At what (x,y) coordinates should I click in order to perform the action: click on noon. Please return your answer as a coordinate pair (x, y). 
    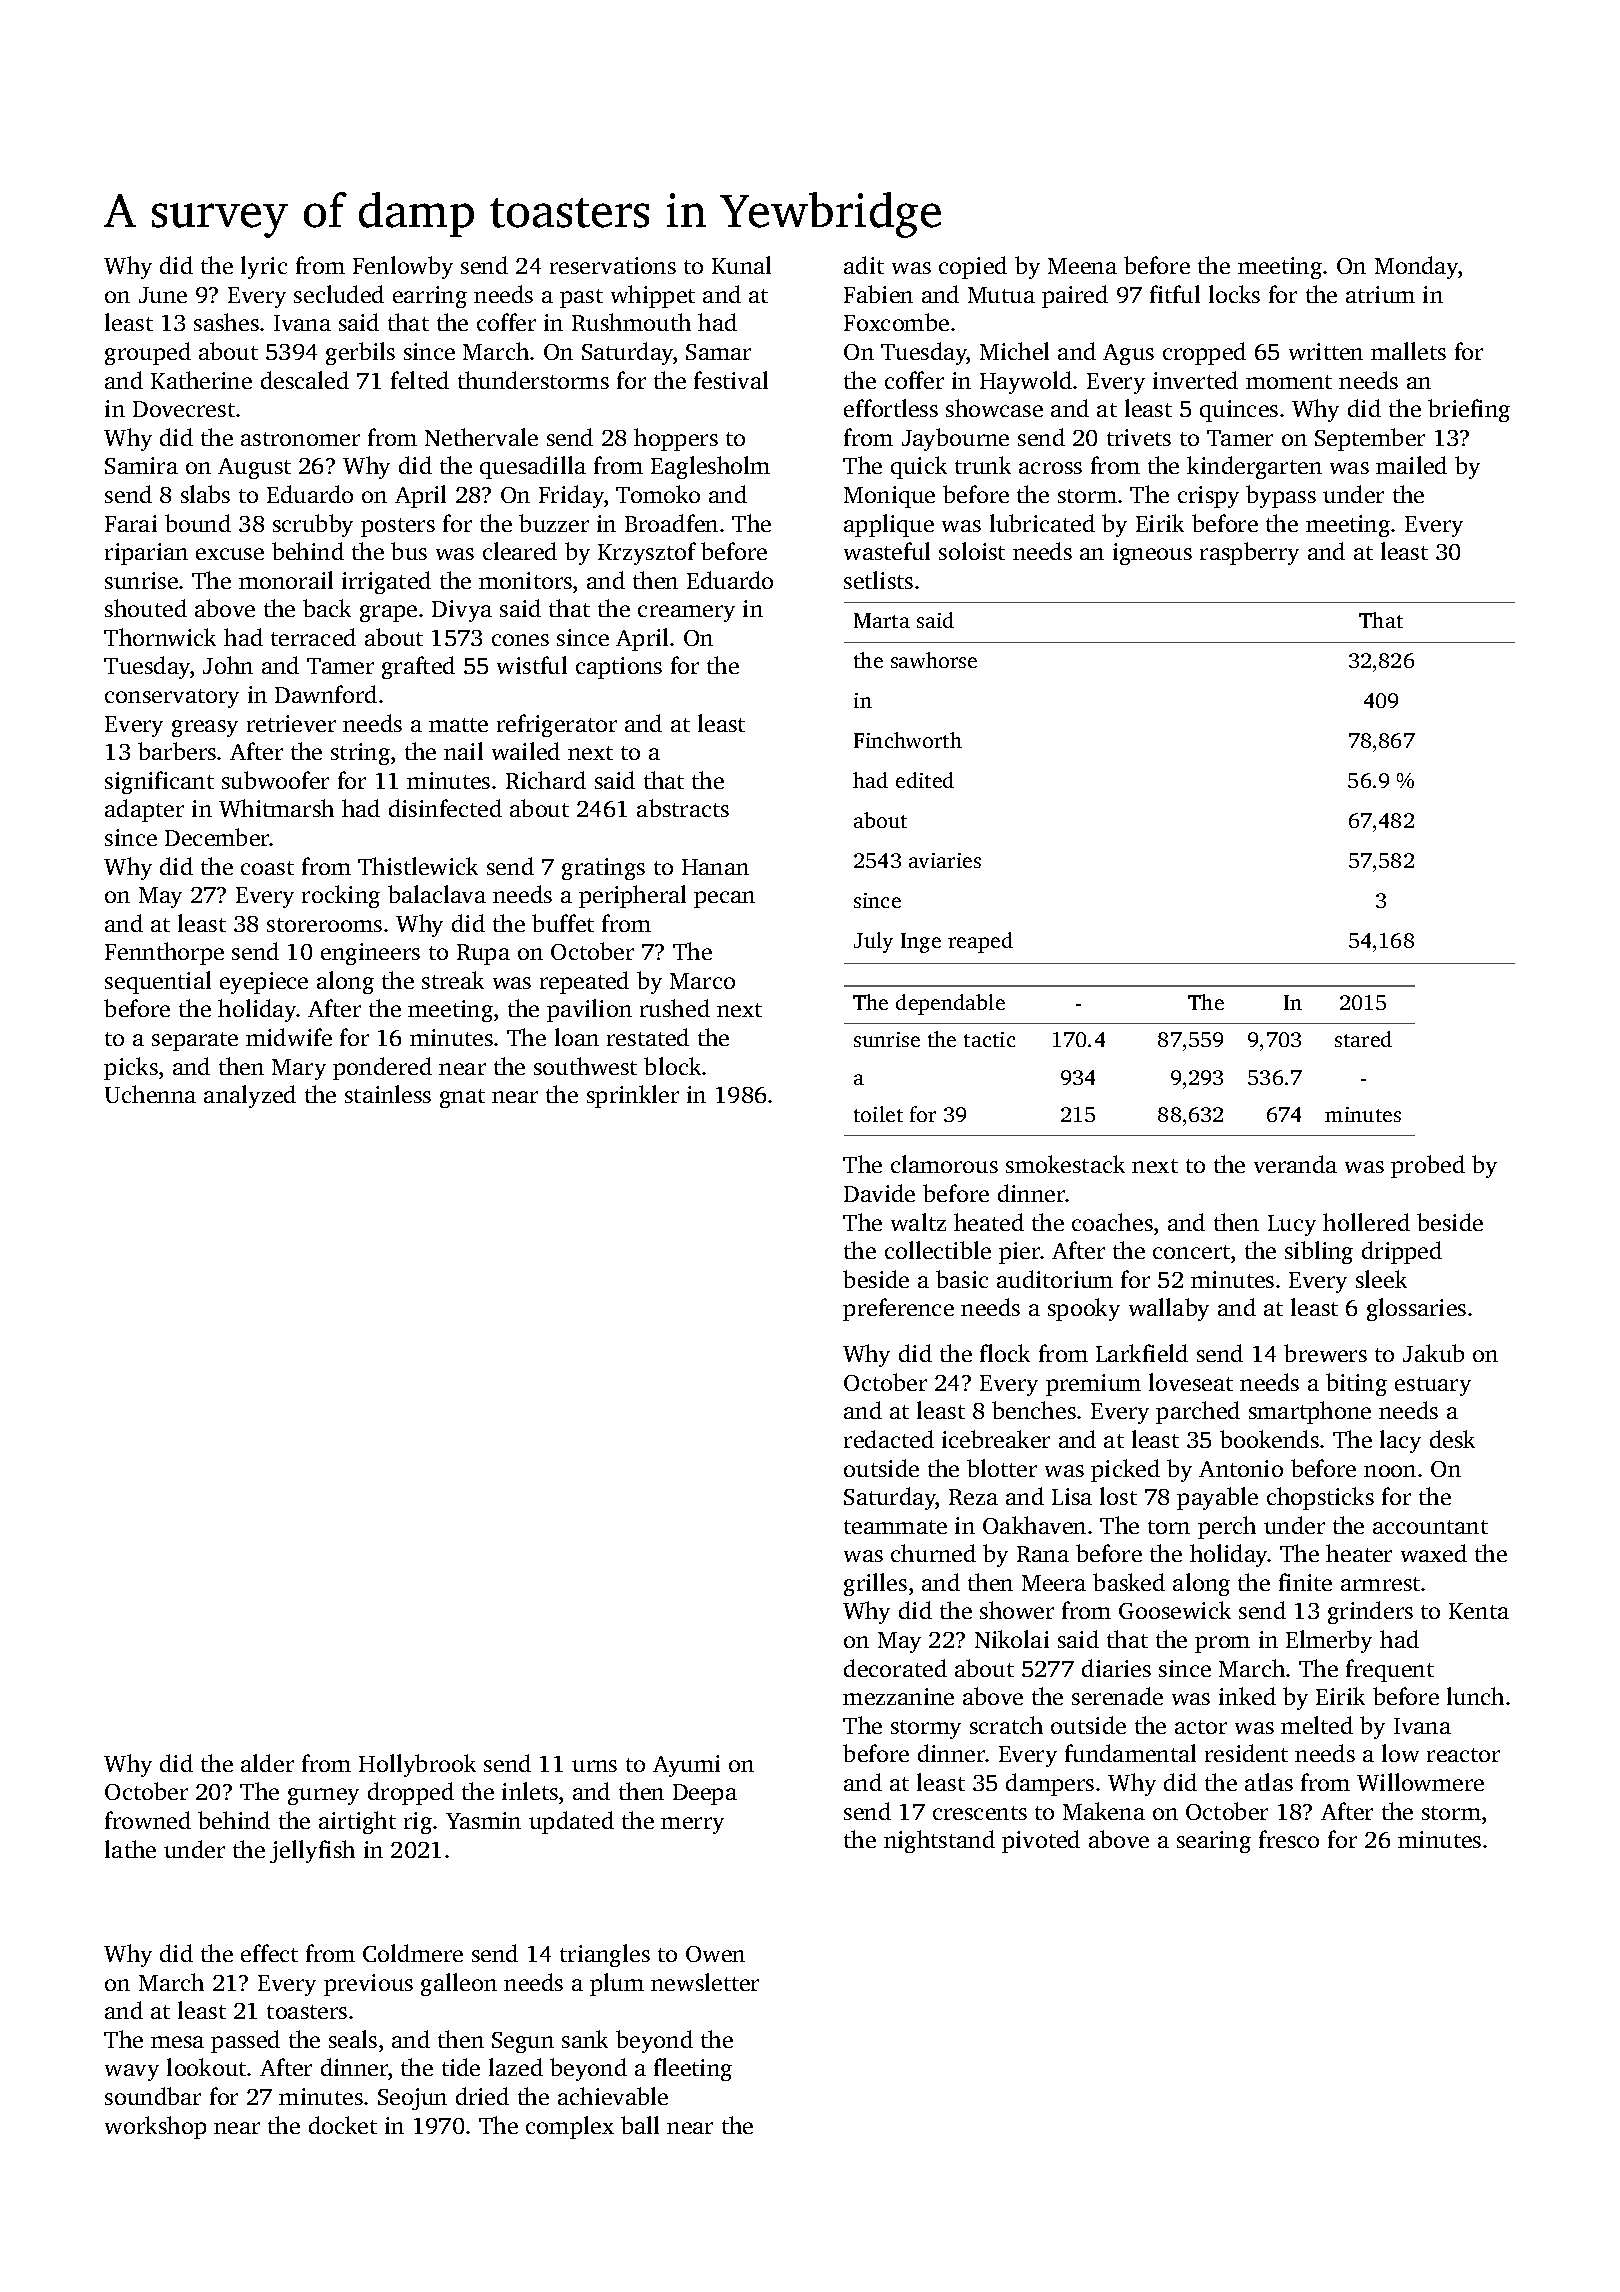
    Looking at the image, I should click on (1390, 1471).
